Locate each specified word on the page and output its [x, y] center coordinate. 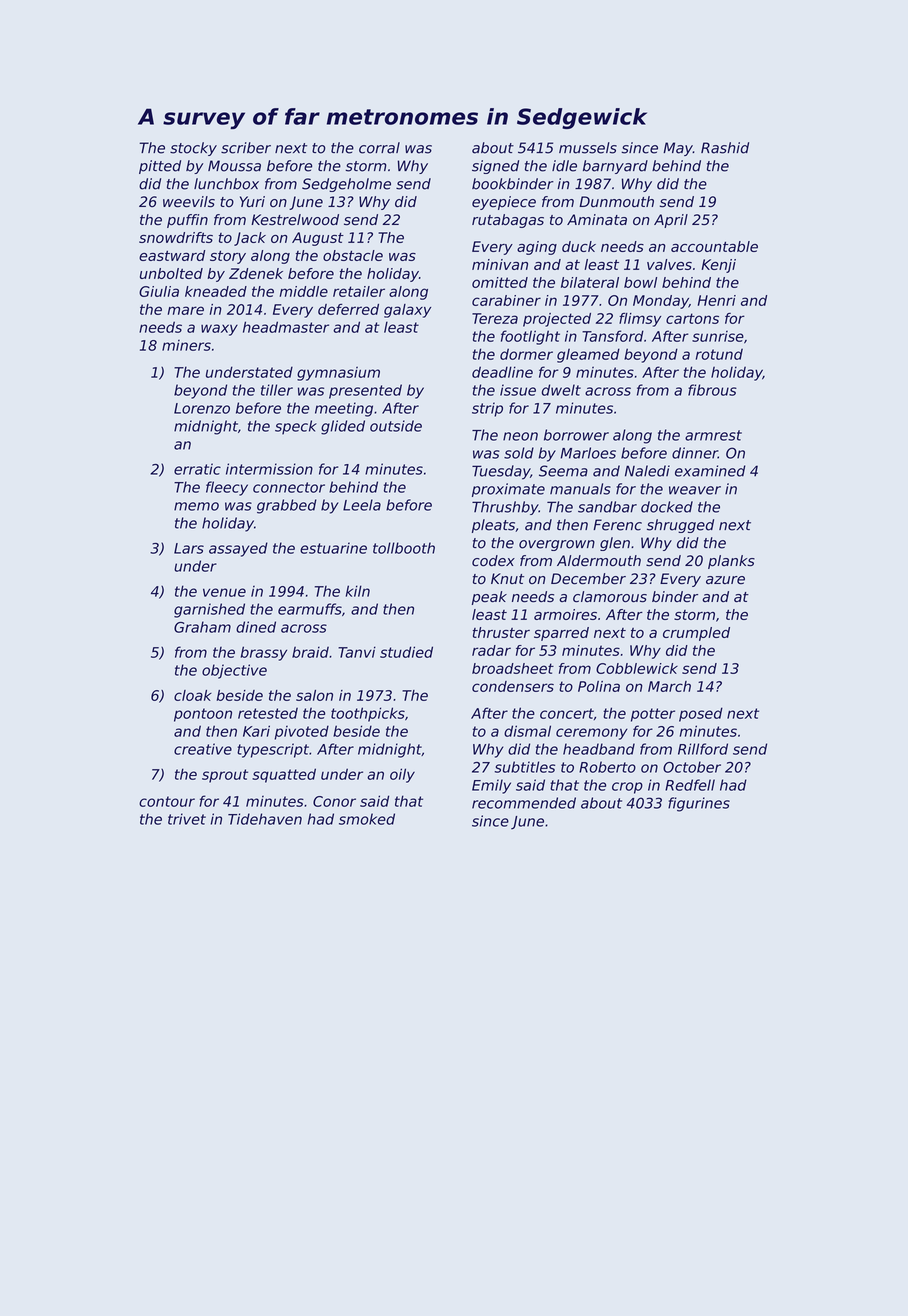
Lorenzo [202, 408]
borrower [576, 435]
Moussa [234, 166]
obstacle [353, 255]
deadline [502, 372]
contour [167, 801]
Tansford [613, 336]
